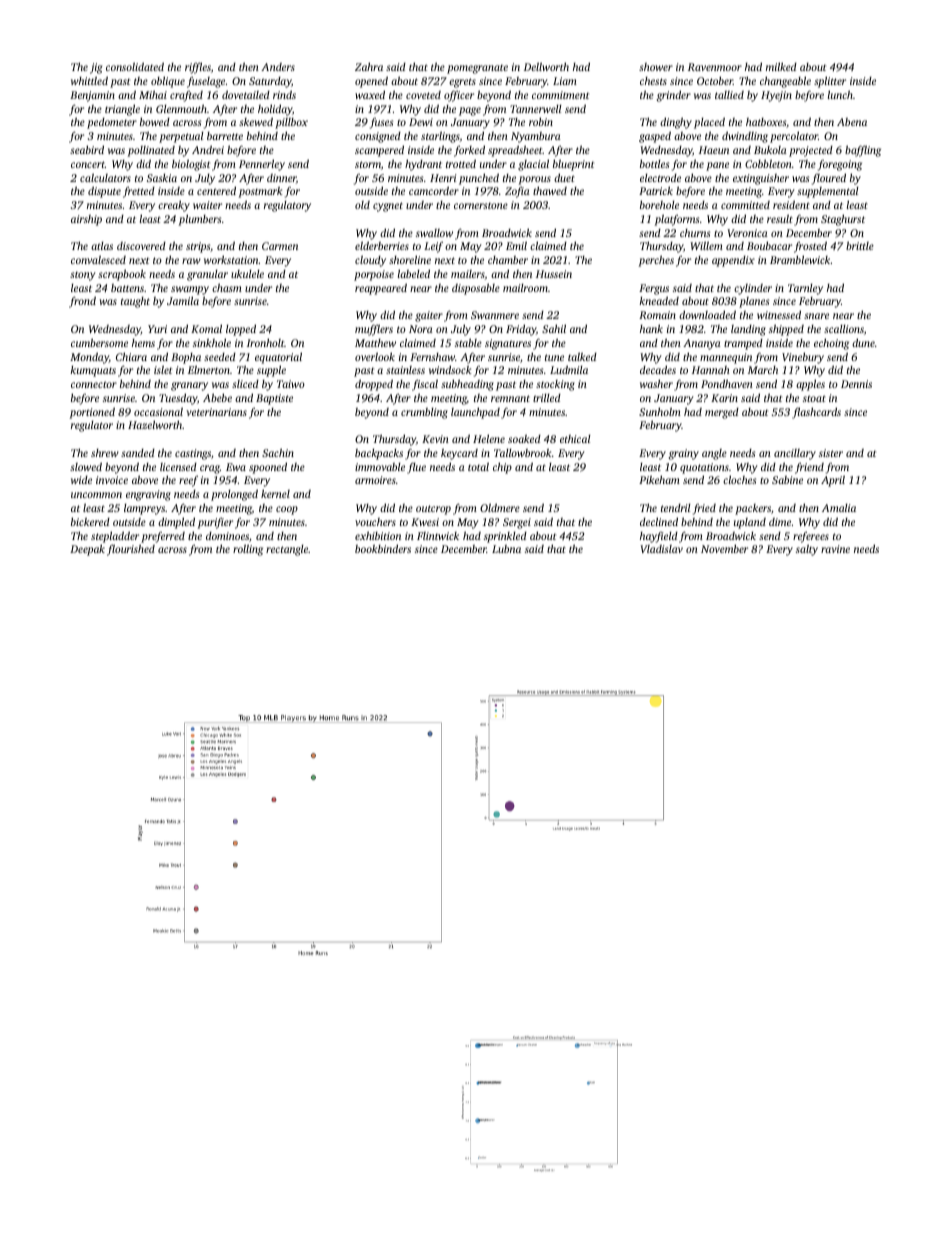 This screenshot has height=1233, width=952. Describe the element at coordinates (840, 94) in the screenshot. I see `lunch` at that location.
